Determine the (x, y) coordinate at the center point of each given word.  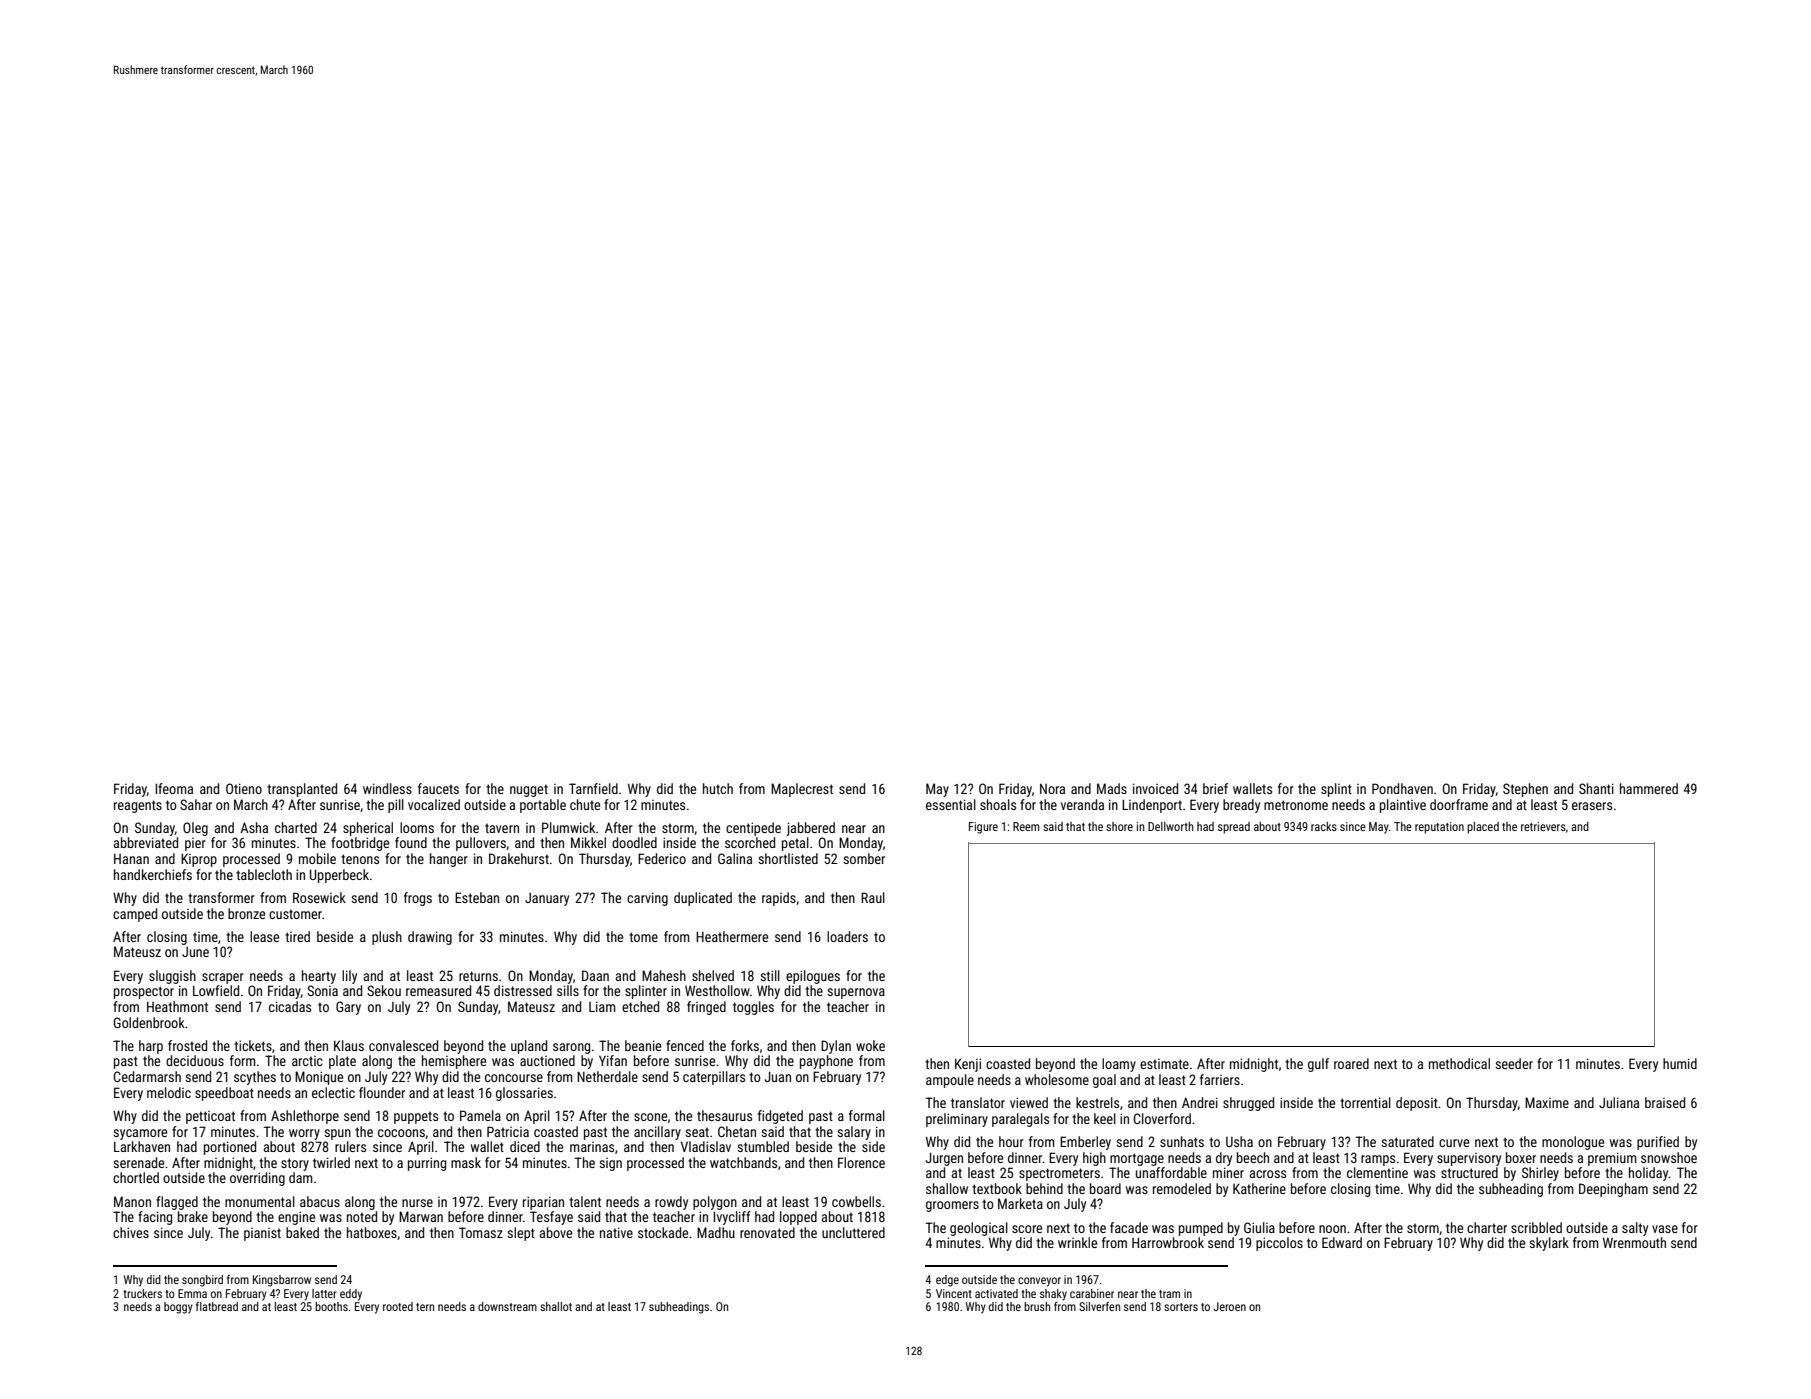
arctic (307, 1061)
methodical (1459, 1063)
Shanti (1596, 788)
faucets (438, 788)
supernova (856, 993)
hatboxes (372, 1232)
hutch (718, 788)
